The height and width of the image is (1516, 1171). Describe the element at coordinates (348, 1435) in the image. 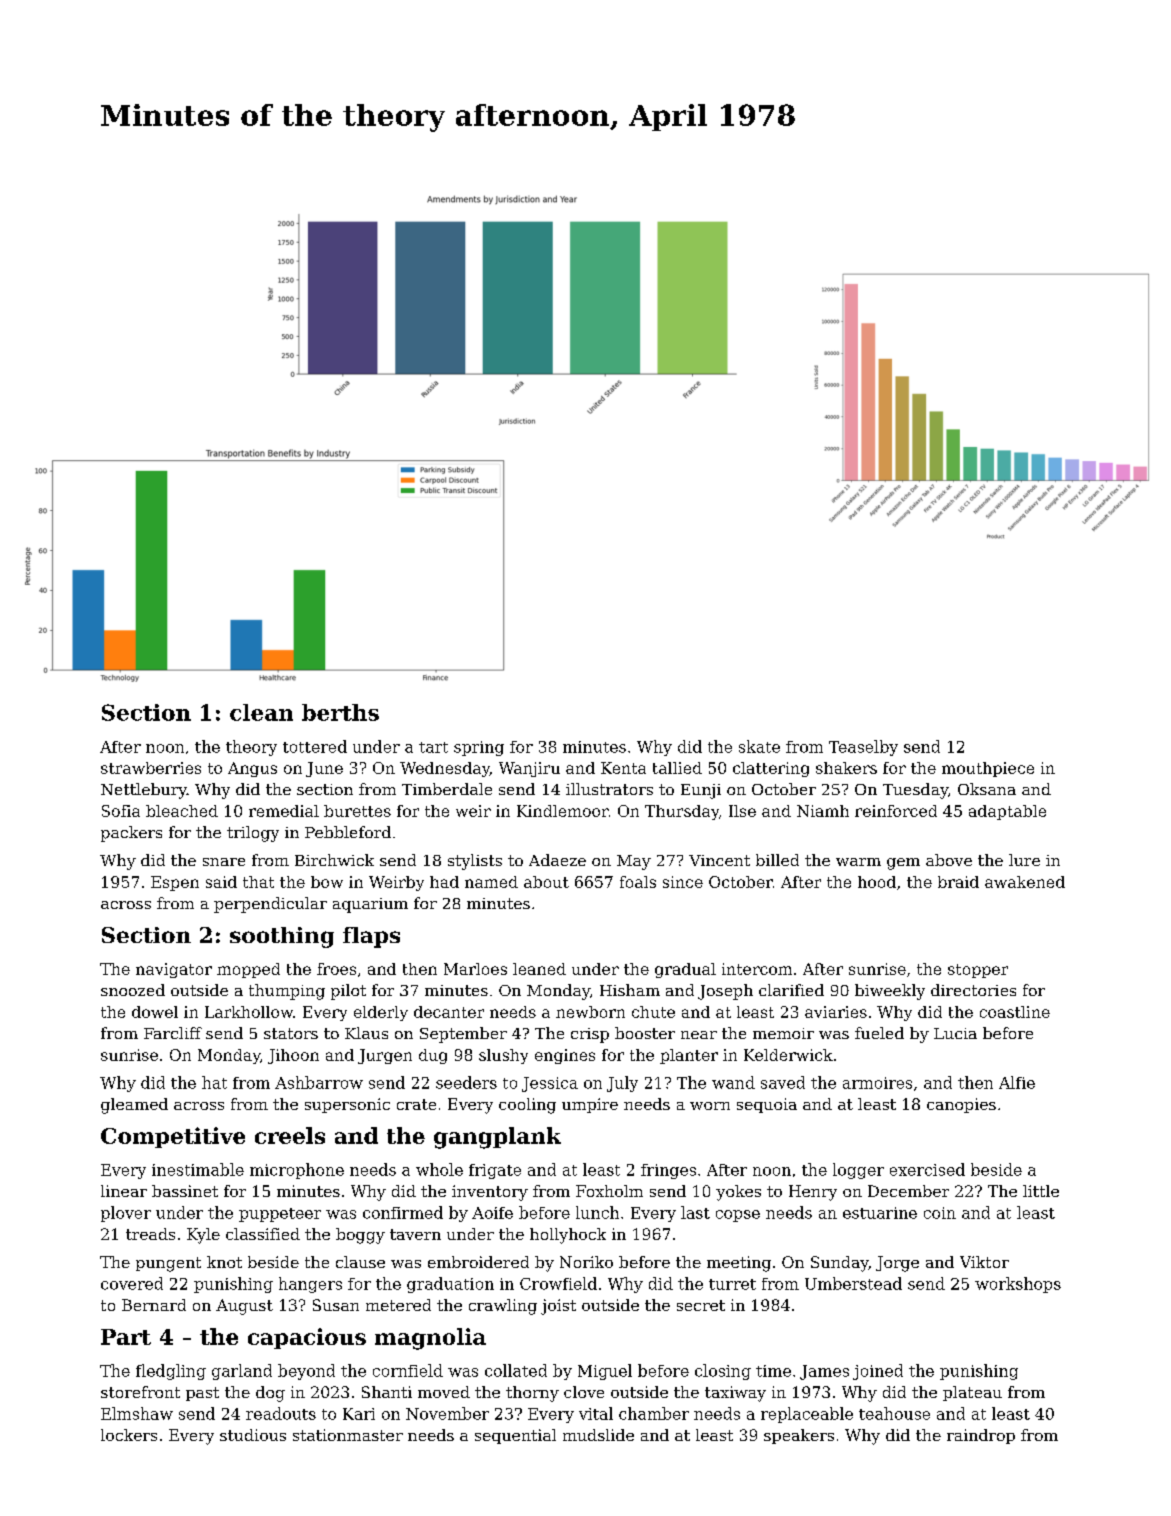

I see `stationmaster` at that location.
